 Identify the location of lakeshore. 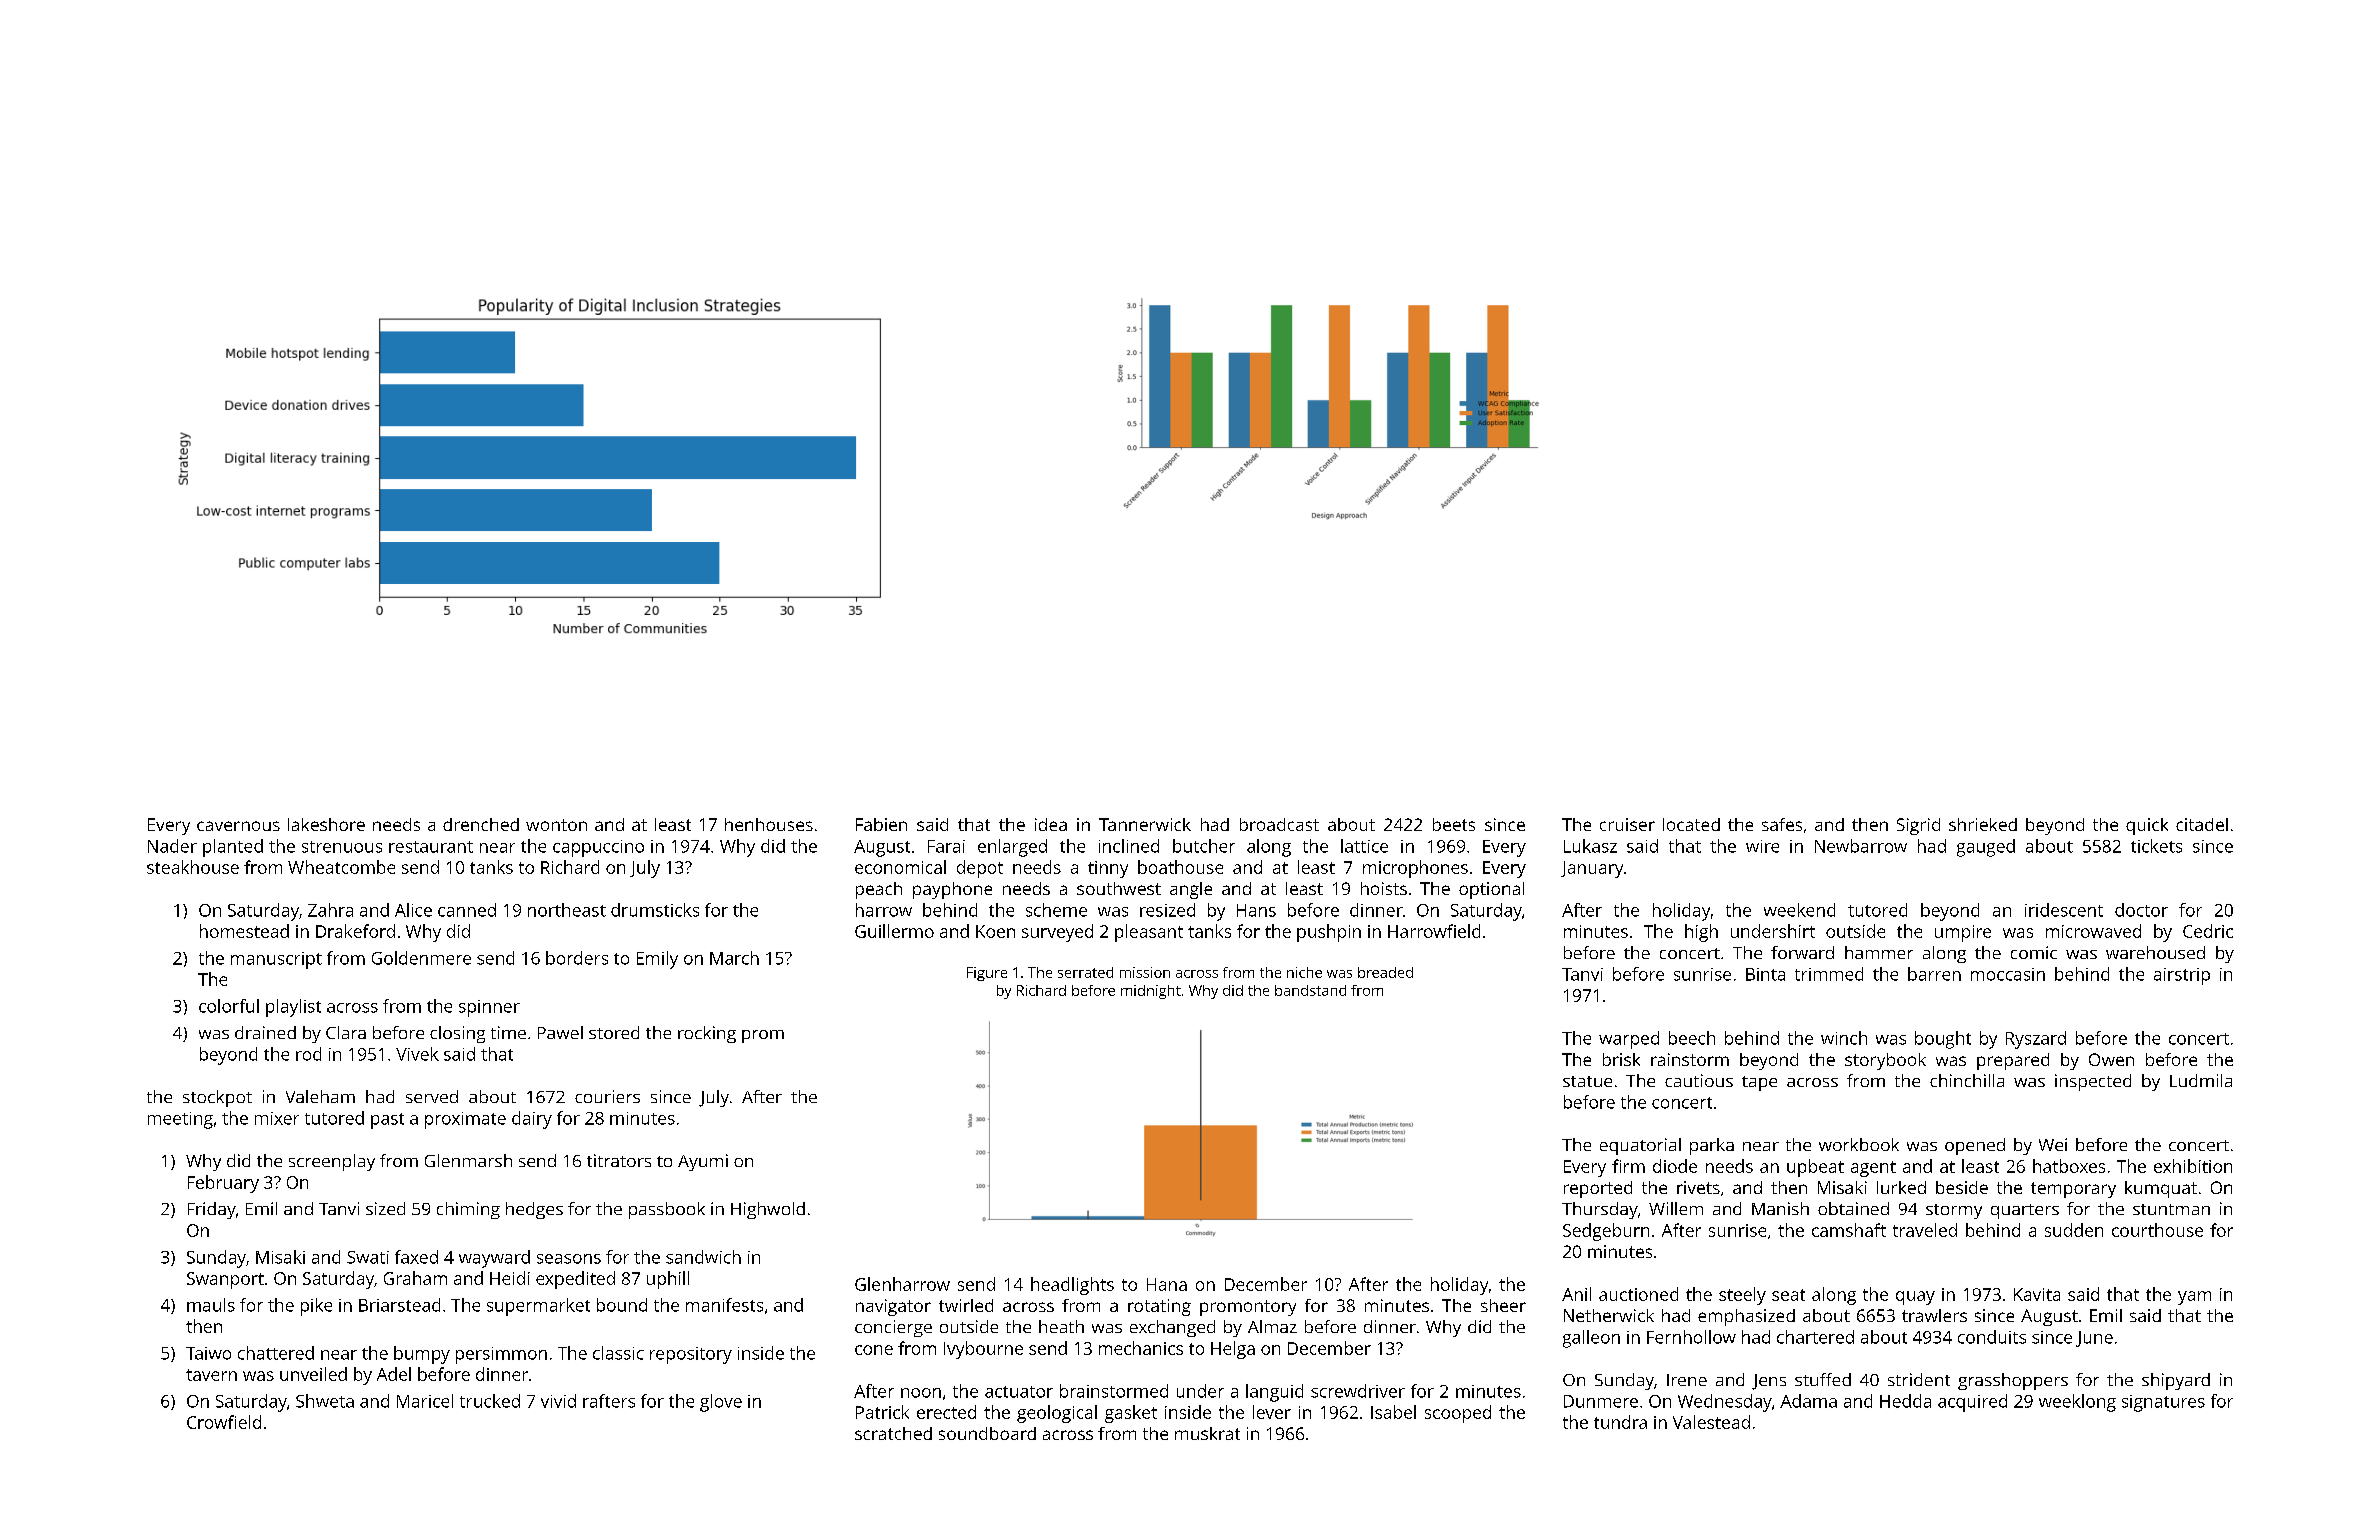
(326, 824).
